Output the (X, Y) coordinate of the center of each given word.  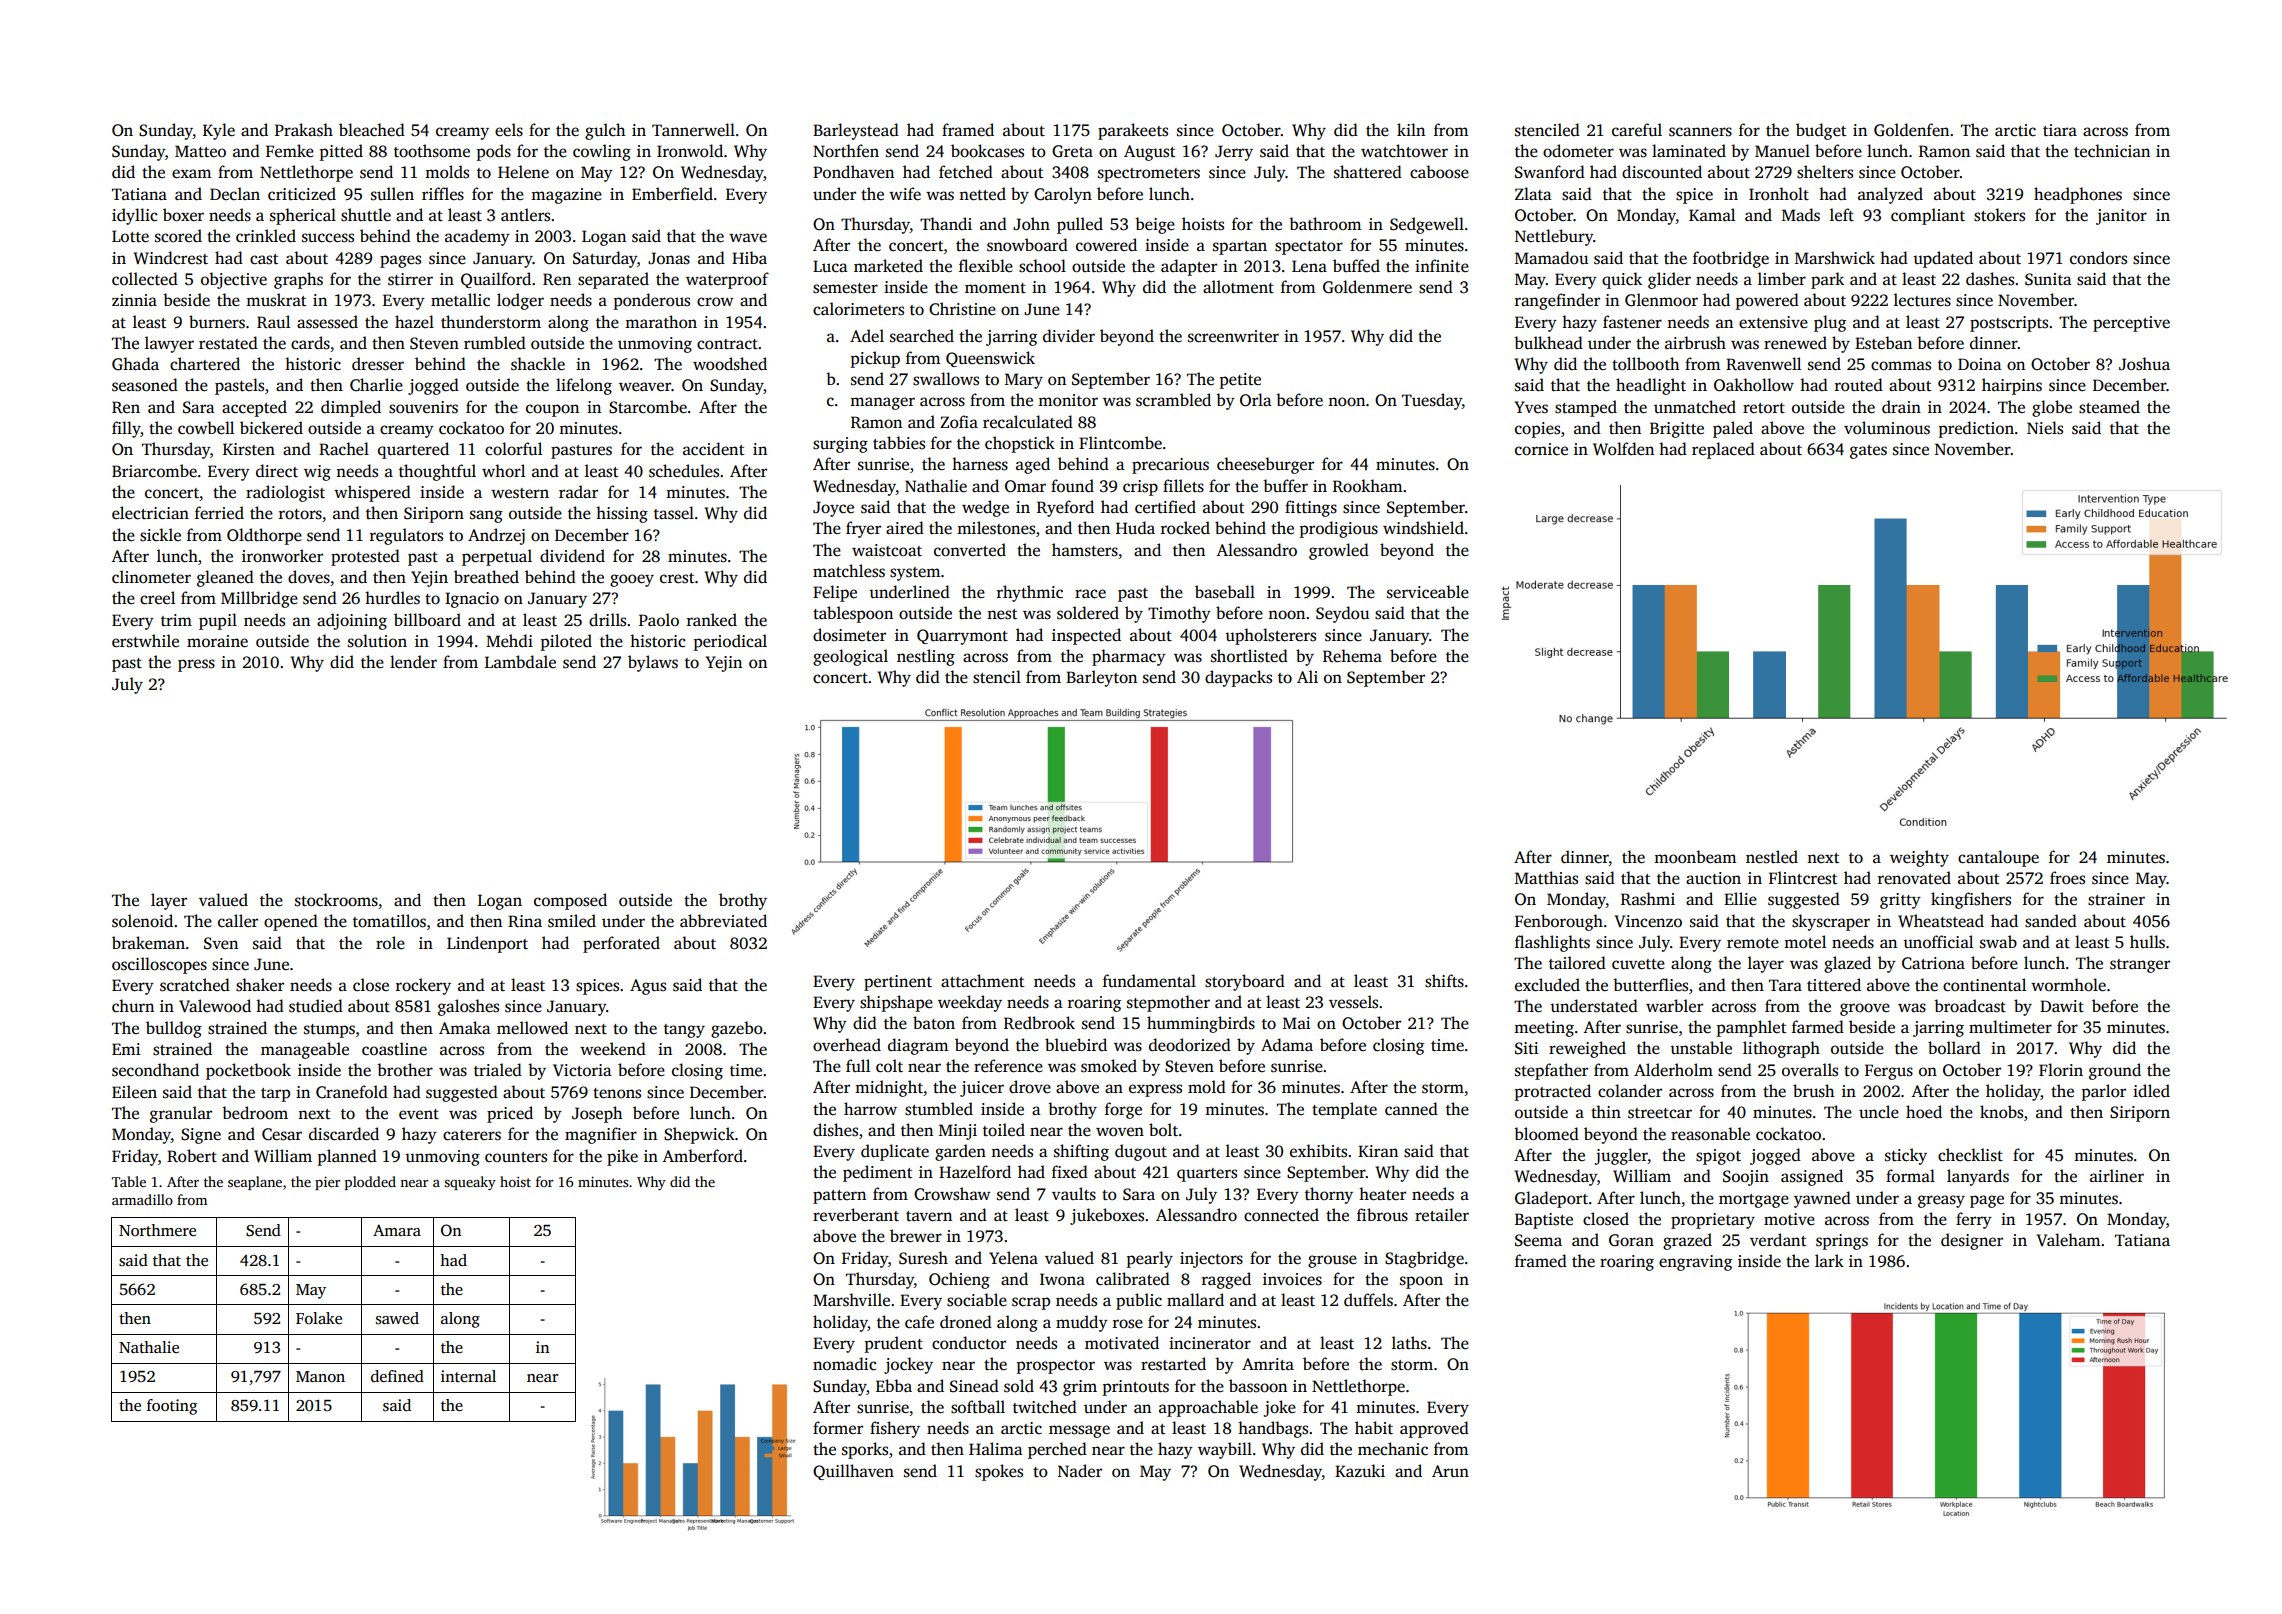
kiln (1411, 129)
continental (1984, 985)
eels (509, 130)
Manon (320, 1376)
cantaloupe (1998, 858)
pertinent (898, 983)
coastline (394, 1049)
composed (570, 901)
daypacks (1238, 678)
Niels (2045, 428)
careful (1637, 130)
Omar (1025, 486)
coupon (552, 410)
